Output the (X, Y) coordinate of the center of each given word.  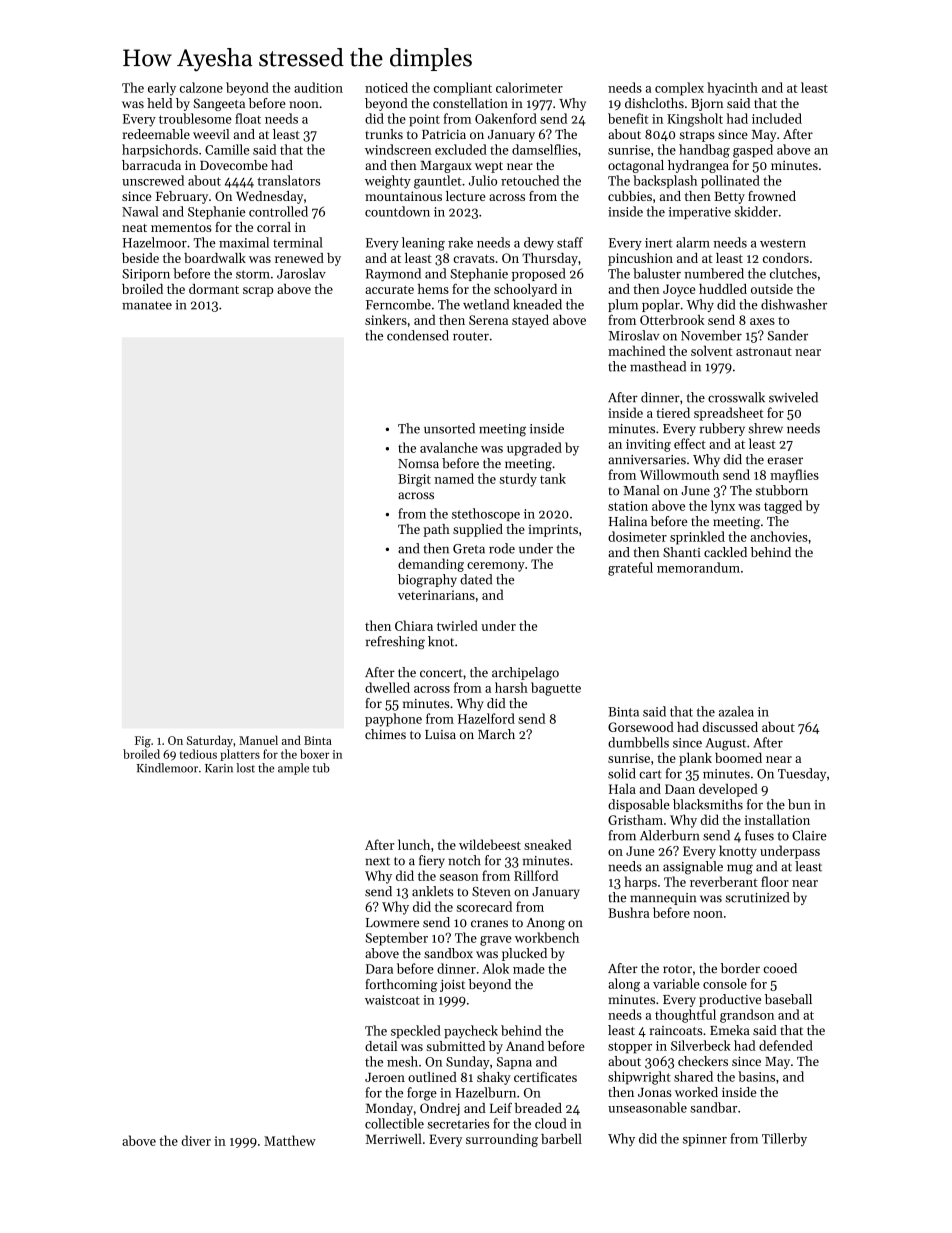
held (159, 103)
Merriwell (394, 1139)
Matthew (290, 1140)
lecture (466, 196)
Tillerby (784, 1139)
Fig (143, 742)
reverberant (724, 881)
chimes (385, 734)
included (777, 118)
